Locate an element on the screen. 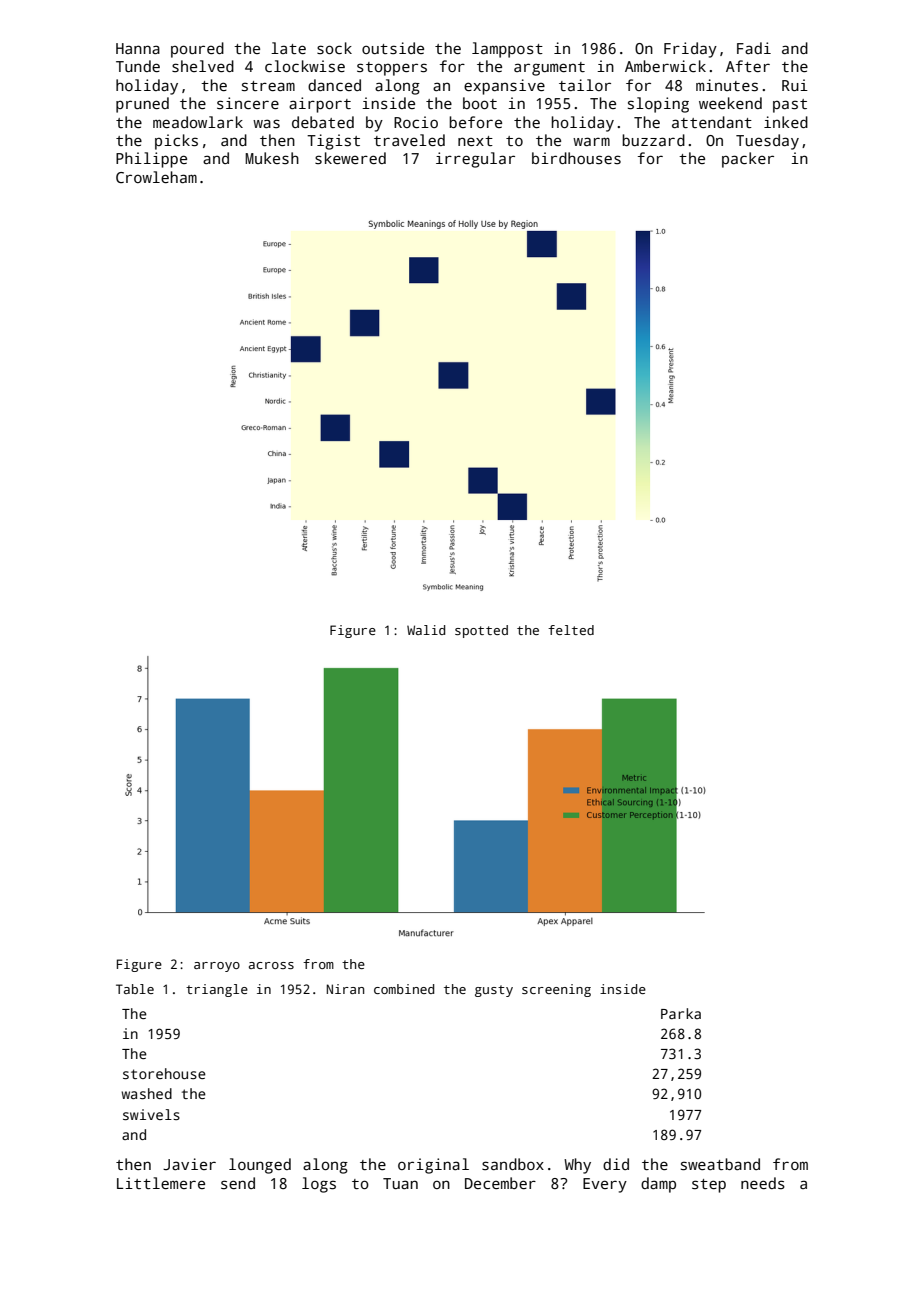  triangle is located at coordinates (217, 990).
